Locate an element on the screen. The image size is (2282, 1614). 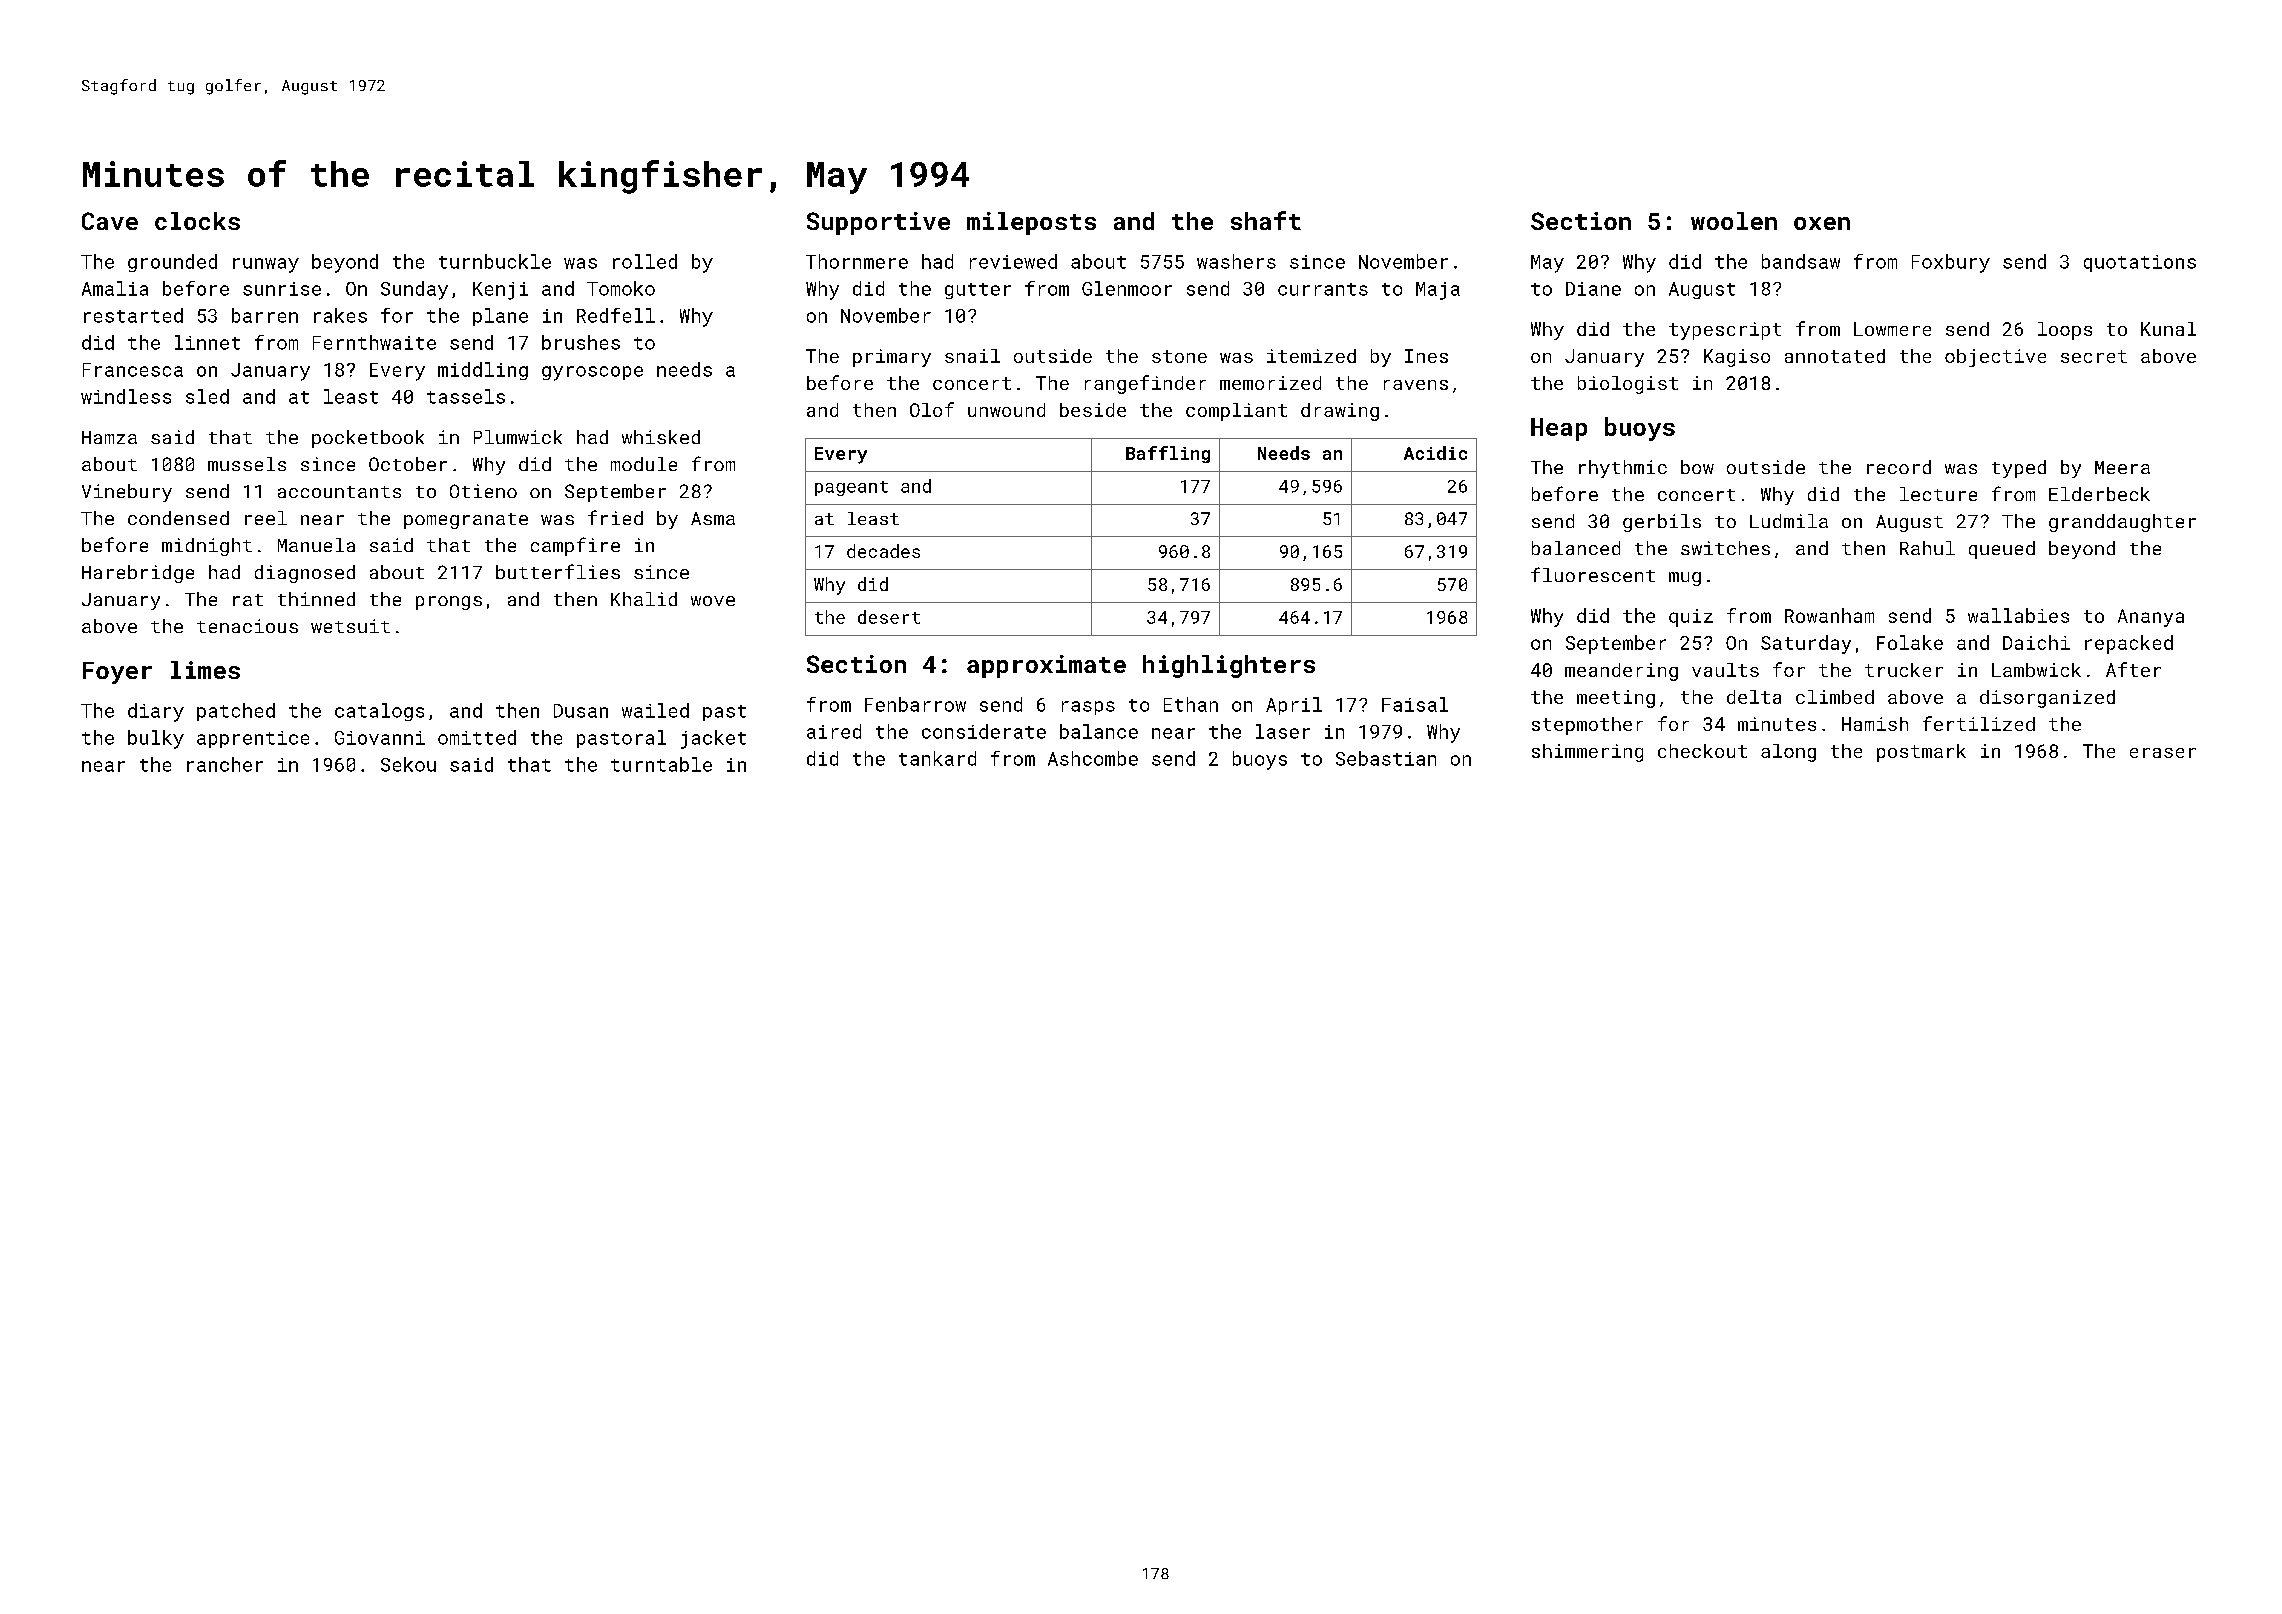
shaft is located at coordinates (1266, 220).
